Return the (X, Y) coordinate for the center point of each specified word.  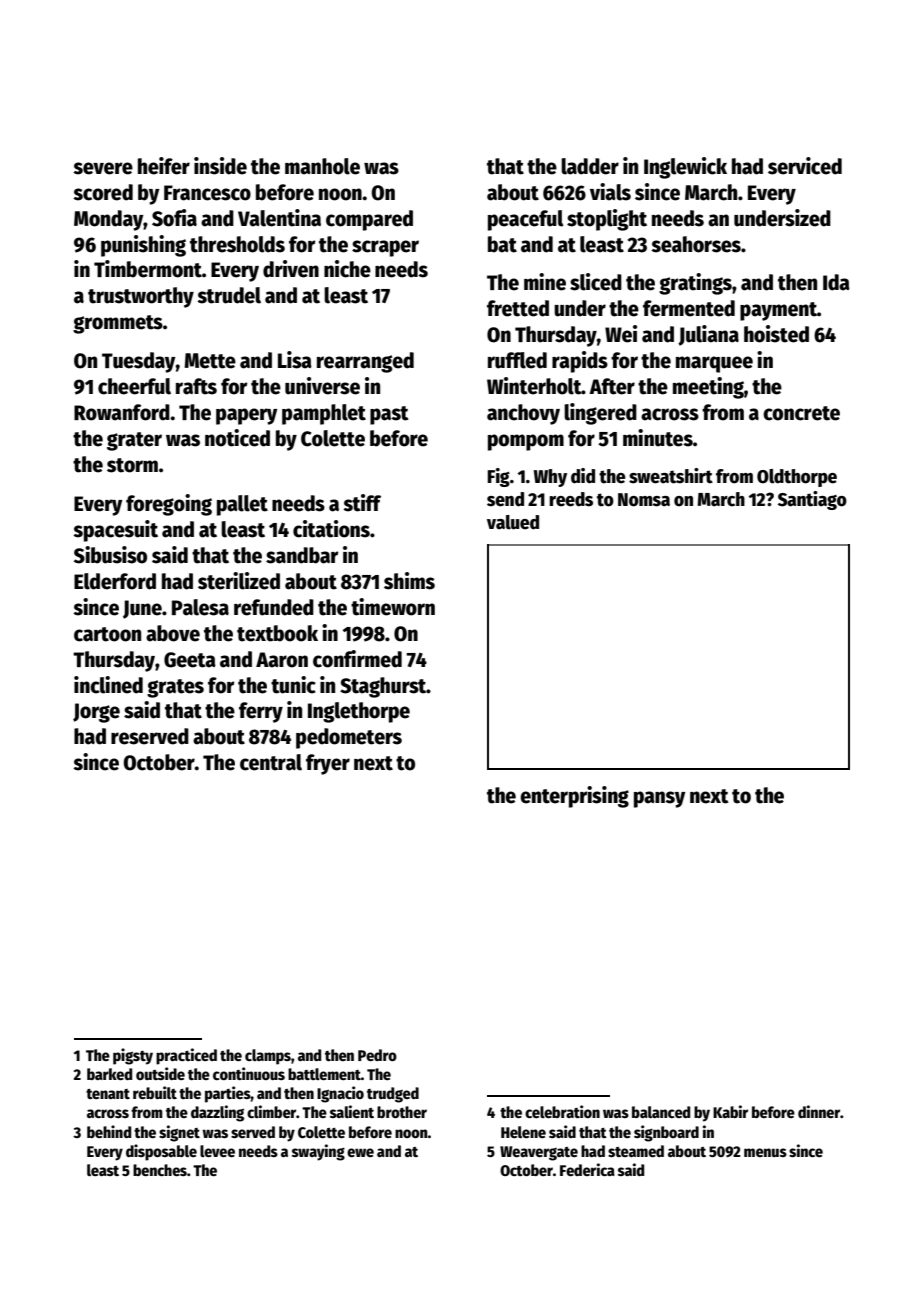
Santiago (812, 500)
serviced (805, 166)
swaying (318, 1152)
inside (220, 166)
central (271, 762)
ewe (360, 1152)
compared (369, 220)
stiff (362, 503)
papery (247, 416)
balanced (661, 1112)
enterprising (574, 797)
